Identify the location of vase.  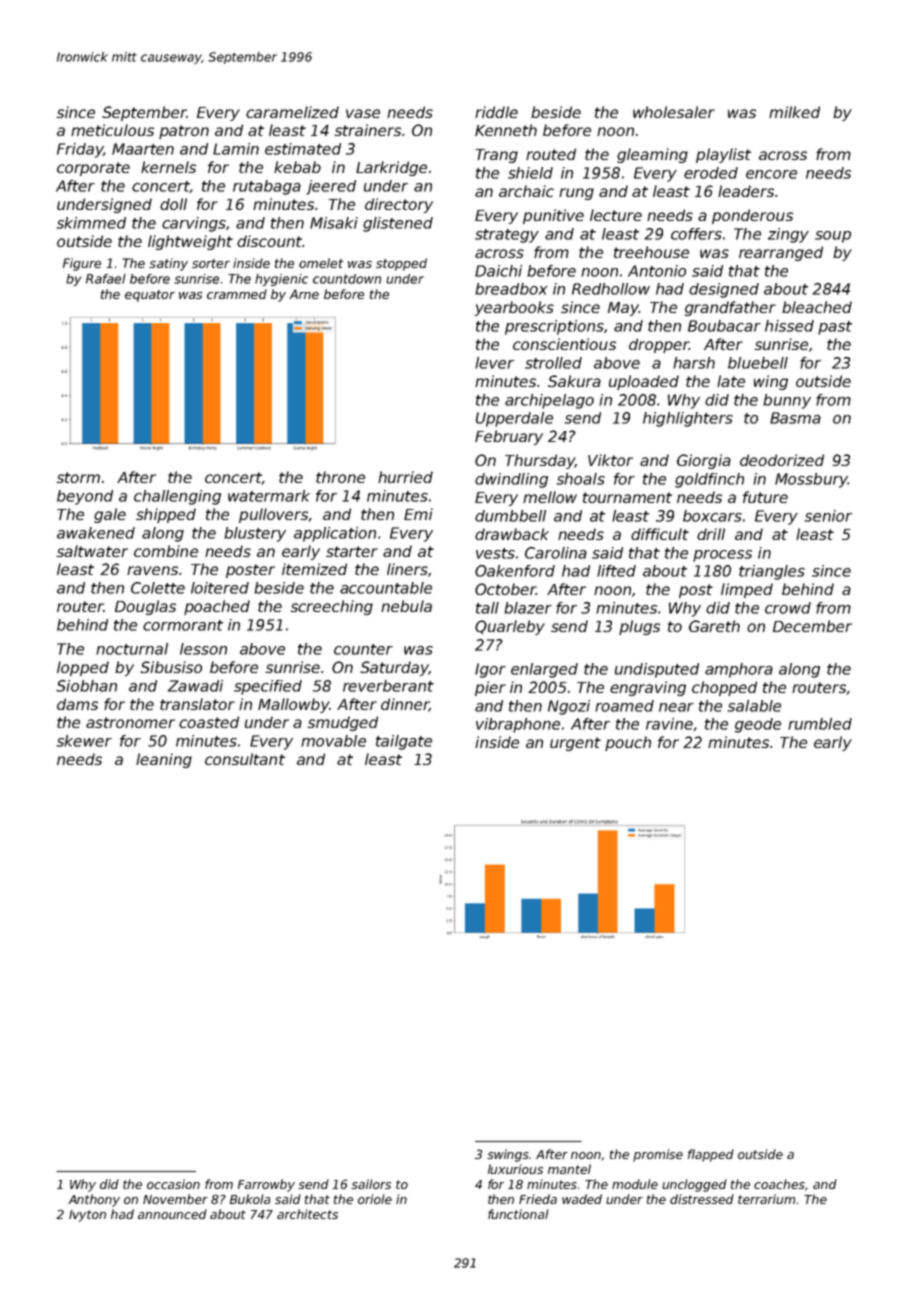
(363, 113).
